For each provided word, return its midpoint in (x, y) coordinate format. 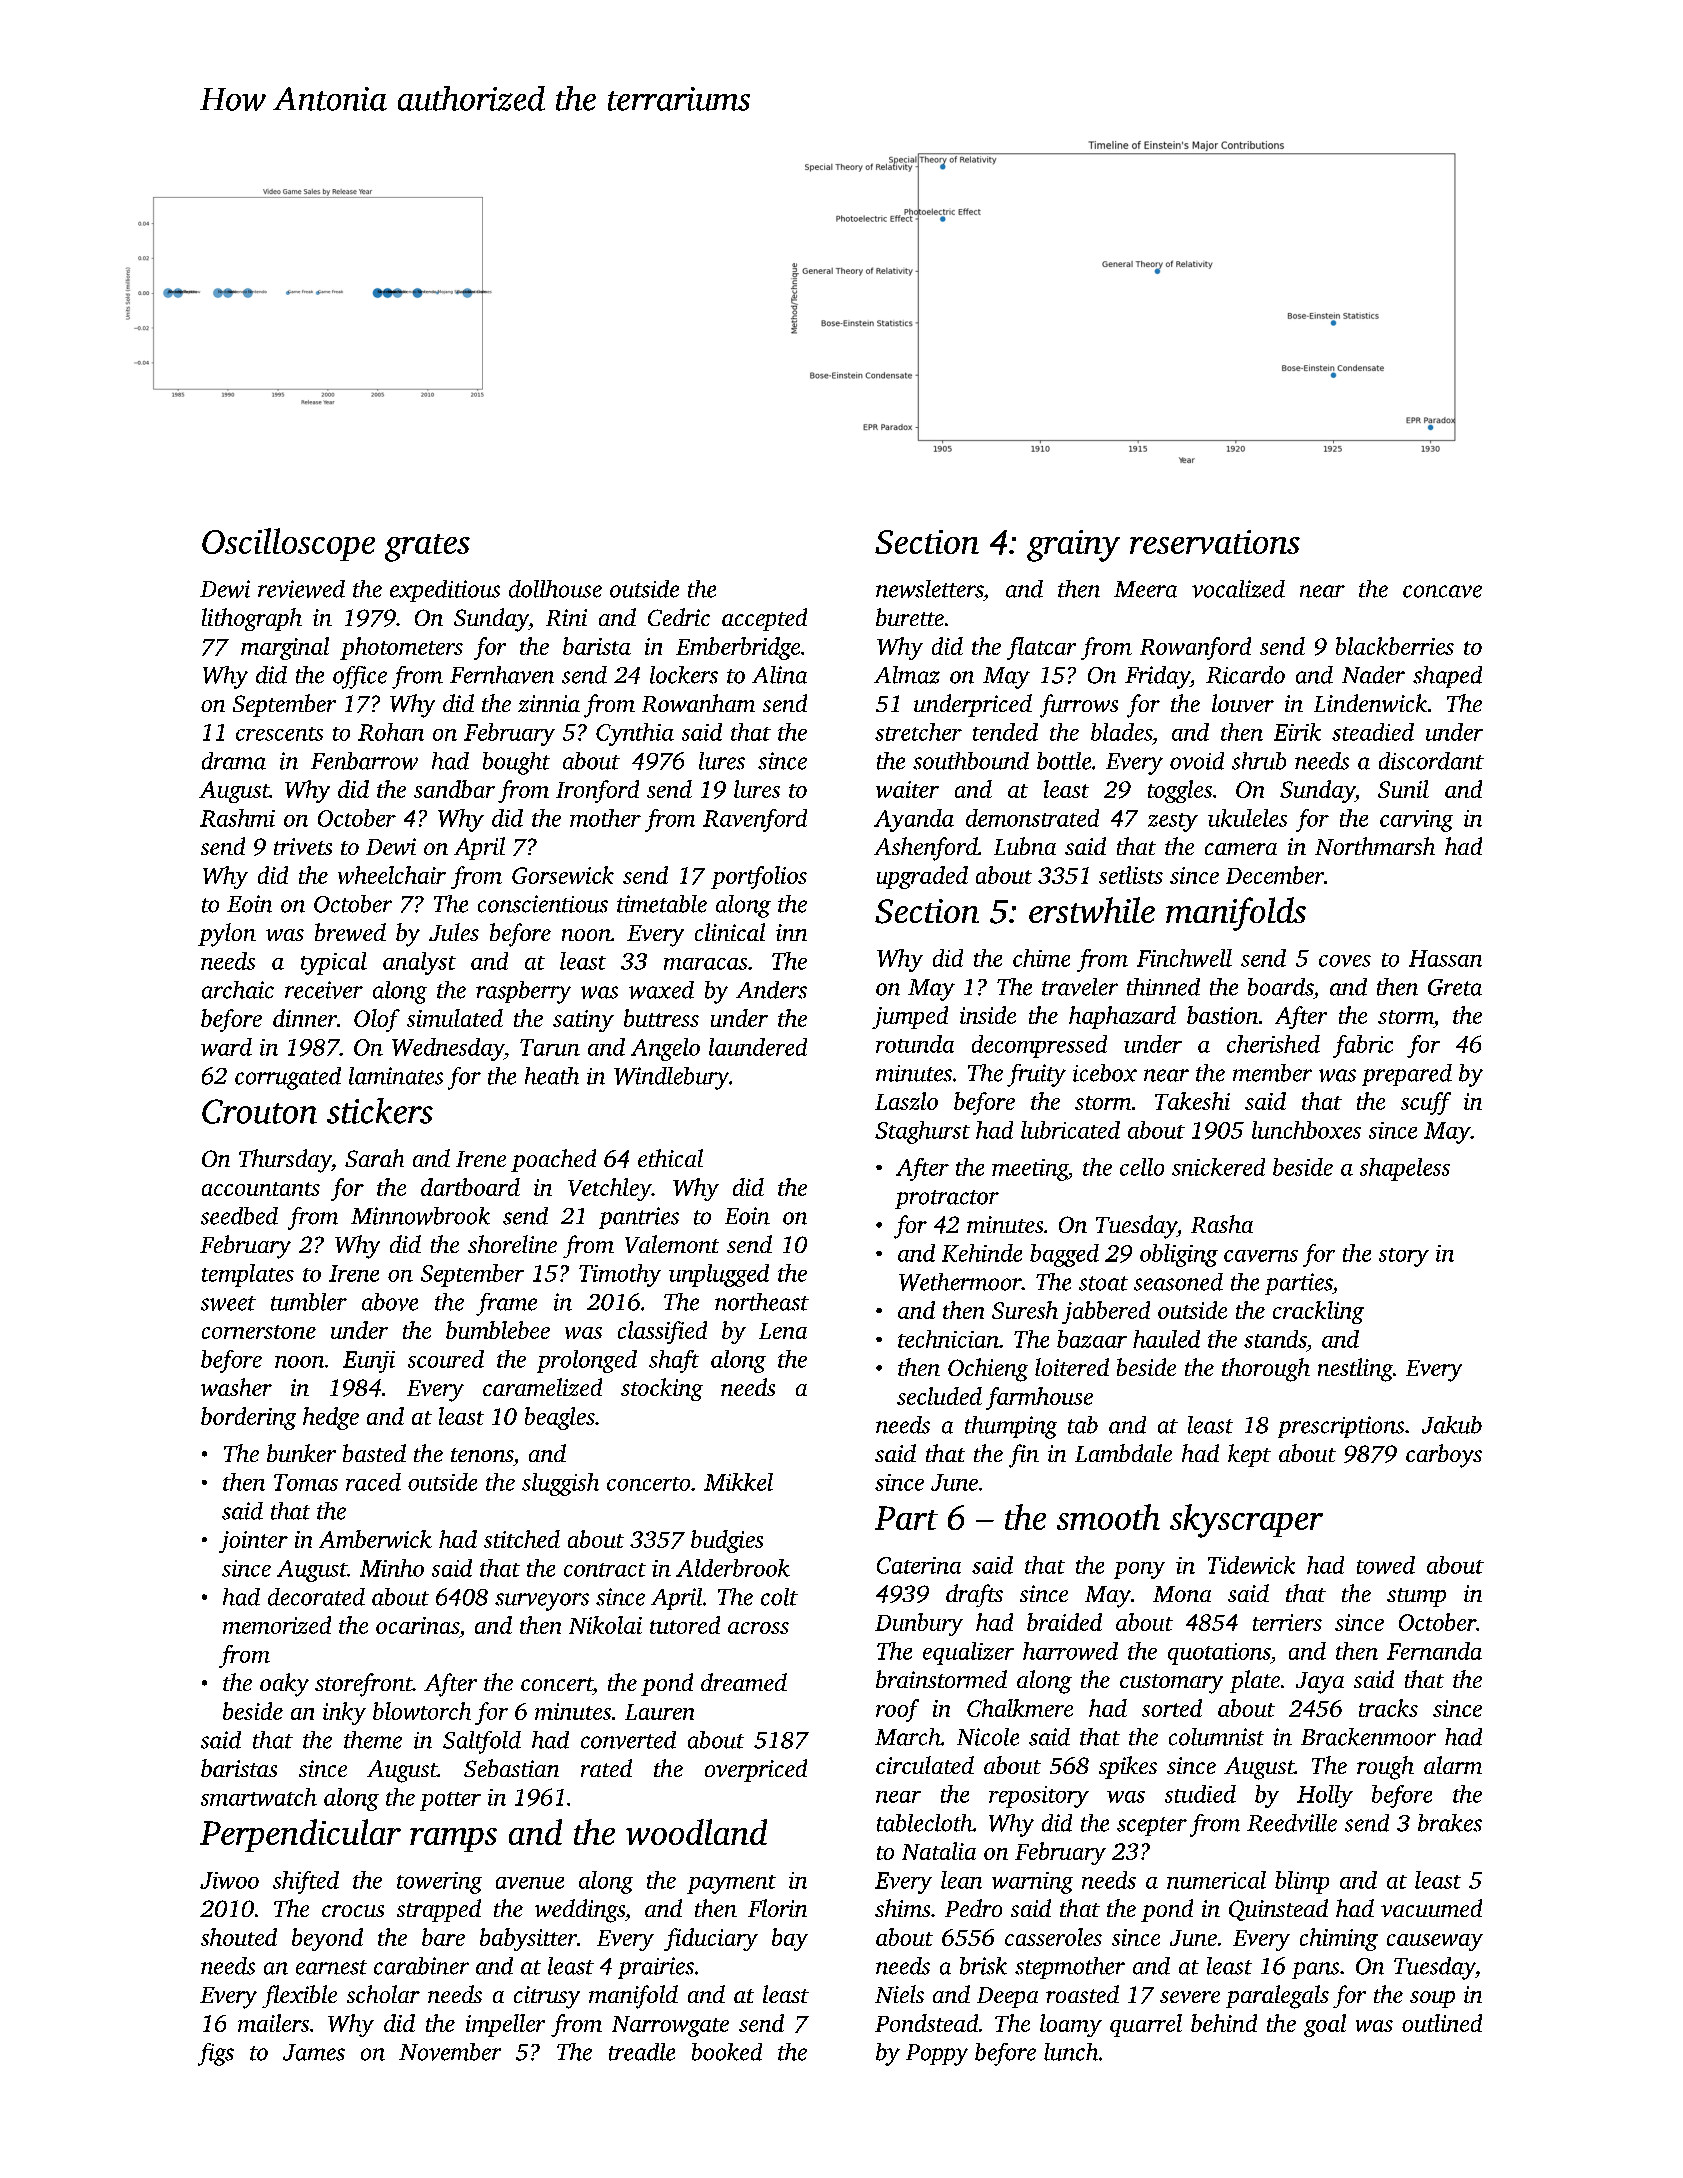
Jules (454, 932)
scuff (1426, 1103)
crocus (353, 1911)
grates (427, 548)
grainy (1073, 546)
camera (1241, 849)
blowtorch (422, 1711)
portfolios (759, 877)
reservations (1215, 542)
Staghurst (922, 1132)
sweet (228, 1303)
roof (897, 1710)
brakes (1450, 1823)
